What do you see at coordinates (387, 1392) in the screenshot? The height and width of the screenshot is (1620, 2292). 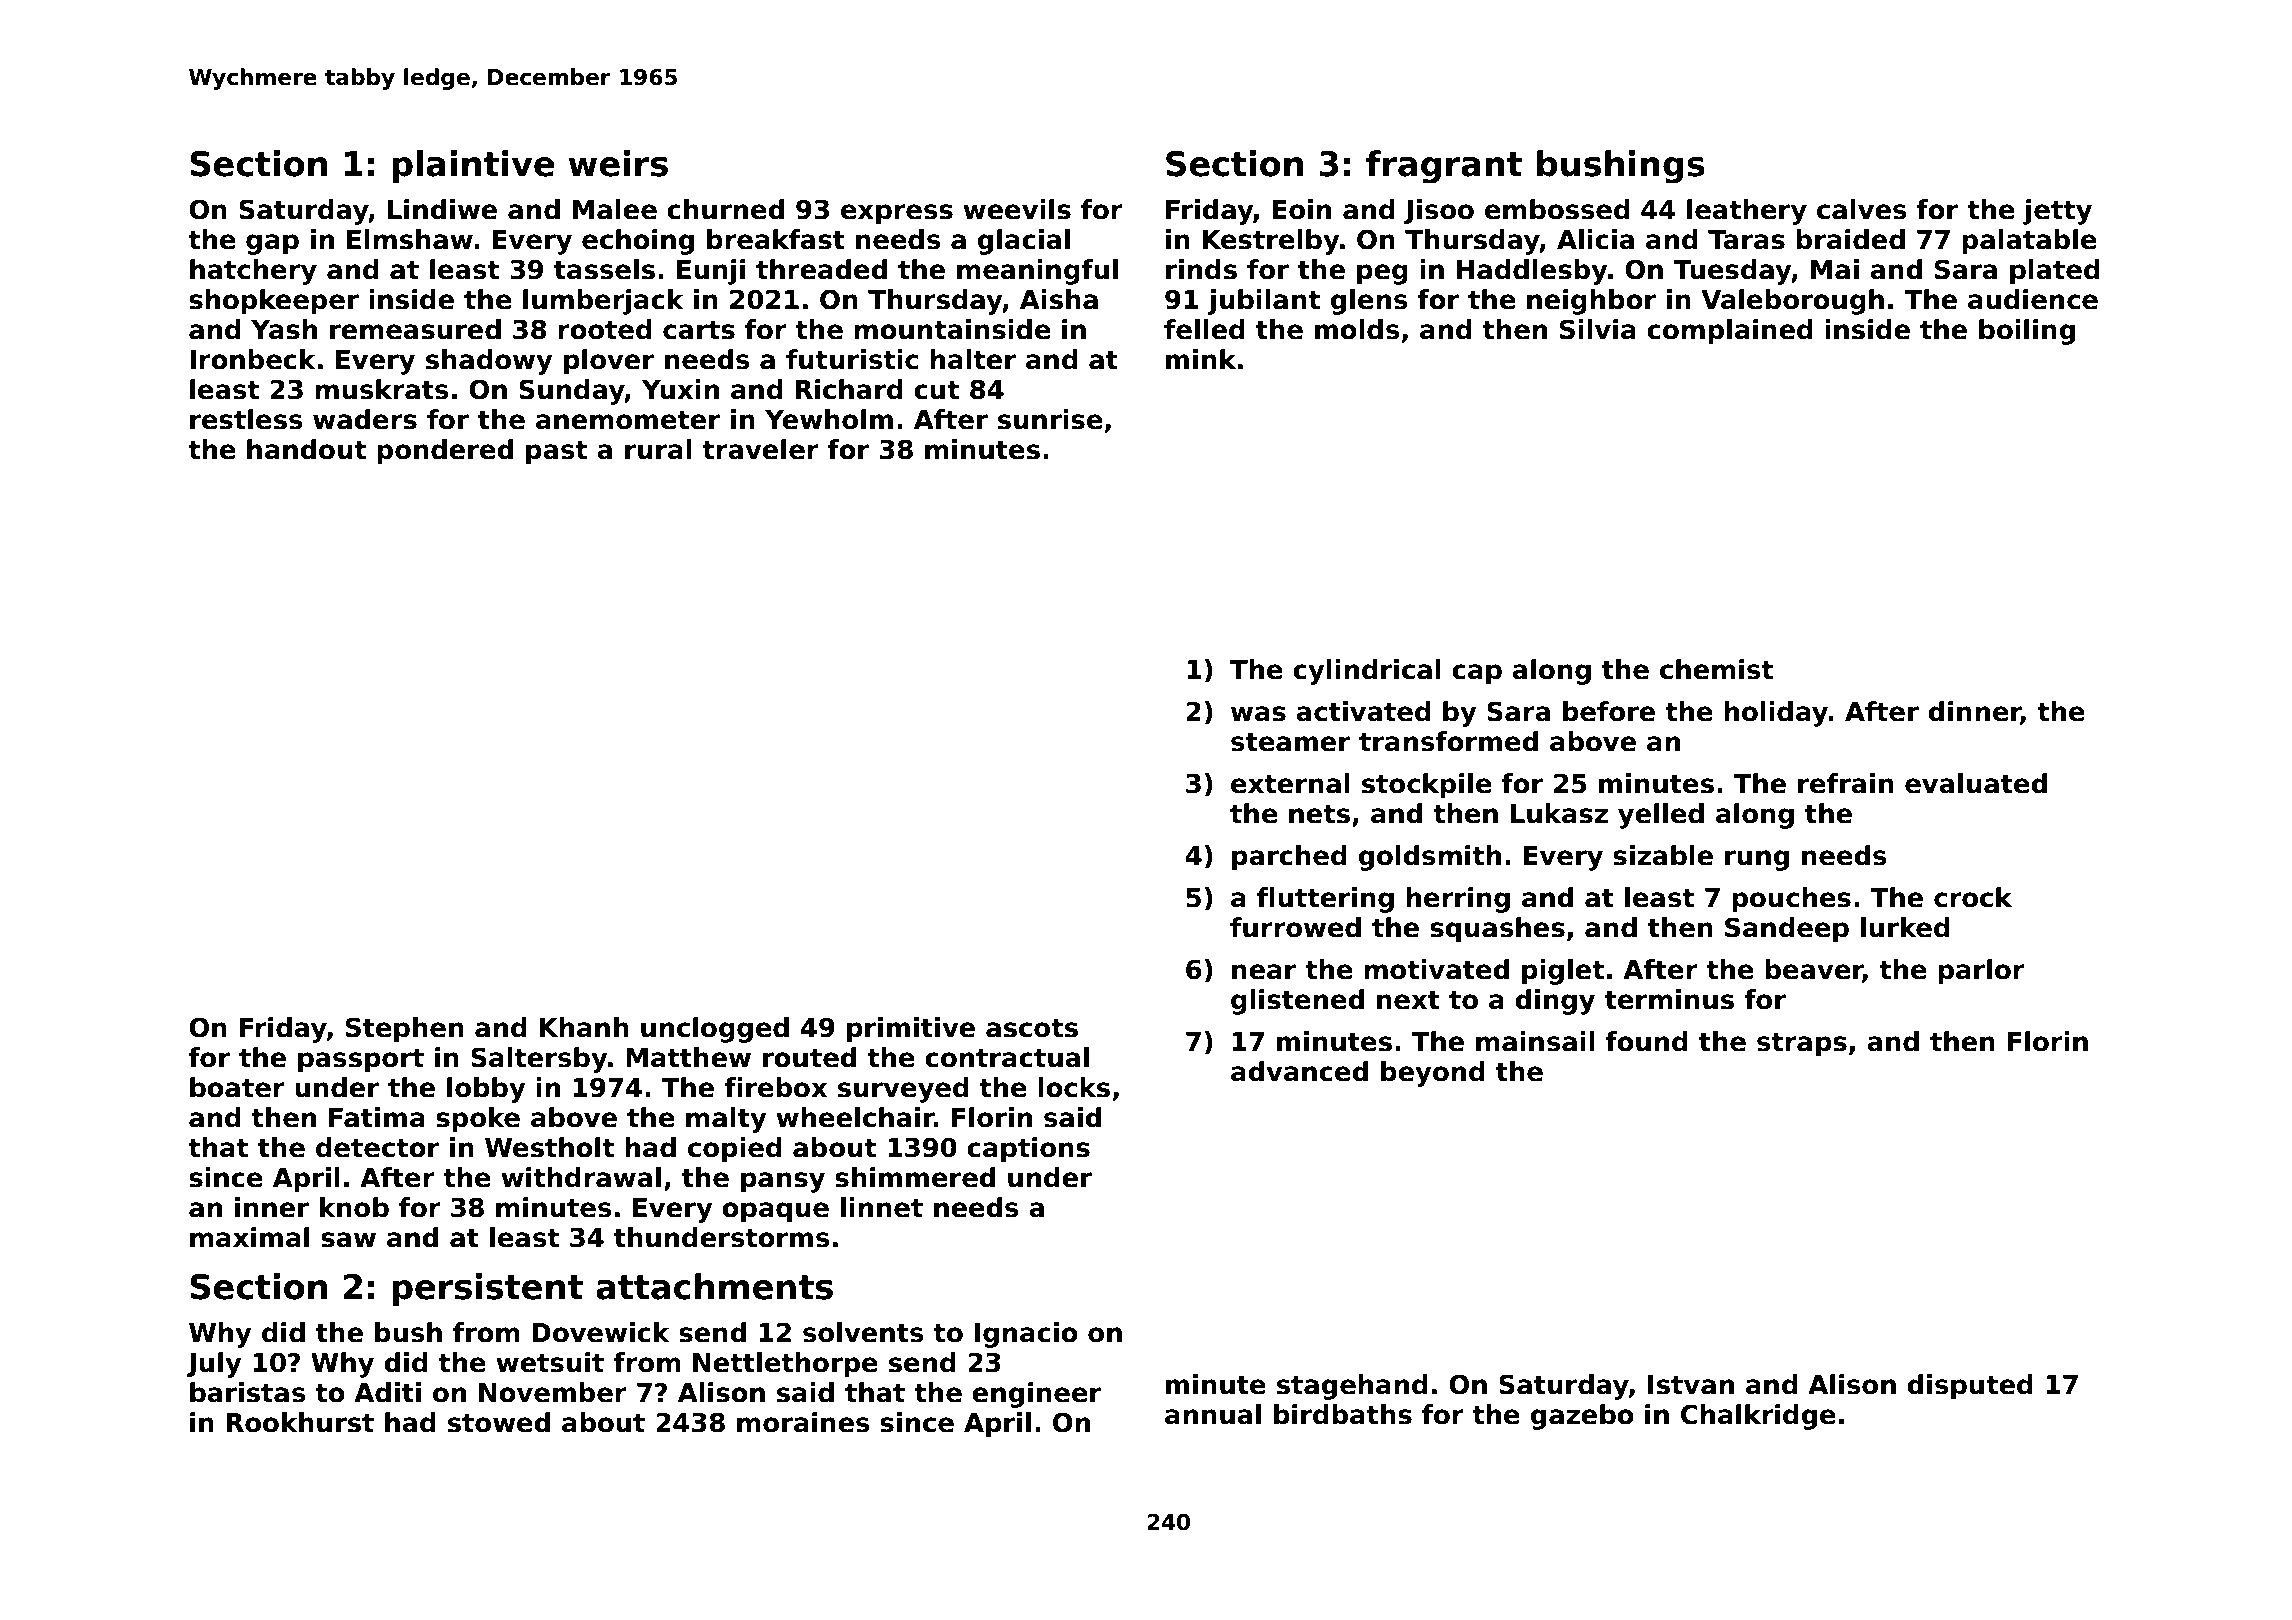 I see `Aditi` at bounding box center [387, 1392].
